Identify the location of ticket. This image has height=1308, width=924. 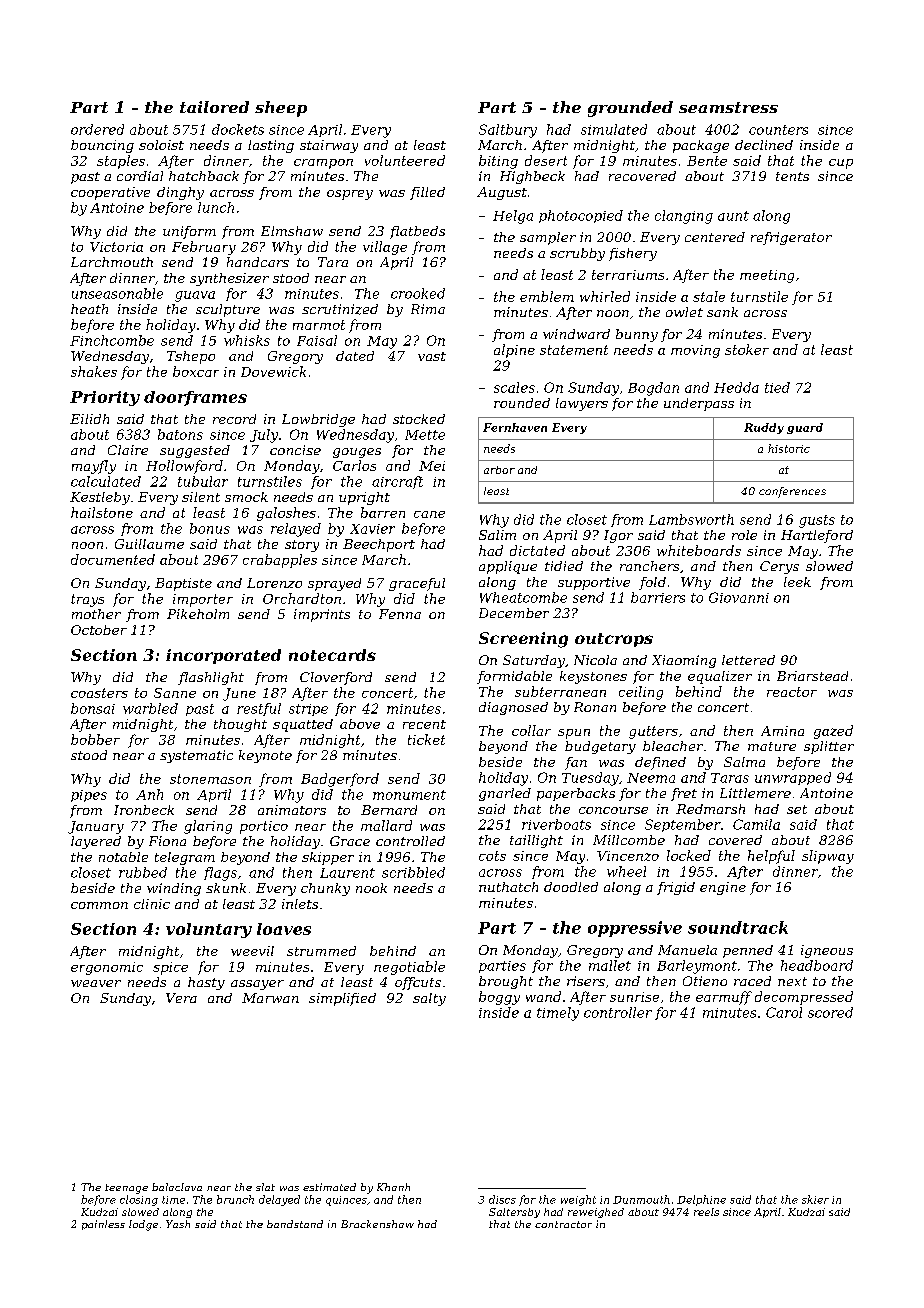
(426, 739).
